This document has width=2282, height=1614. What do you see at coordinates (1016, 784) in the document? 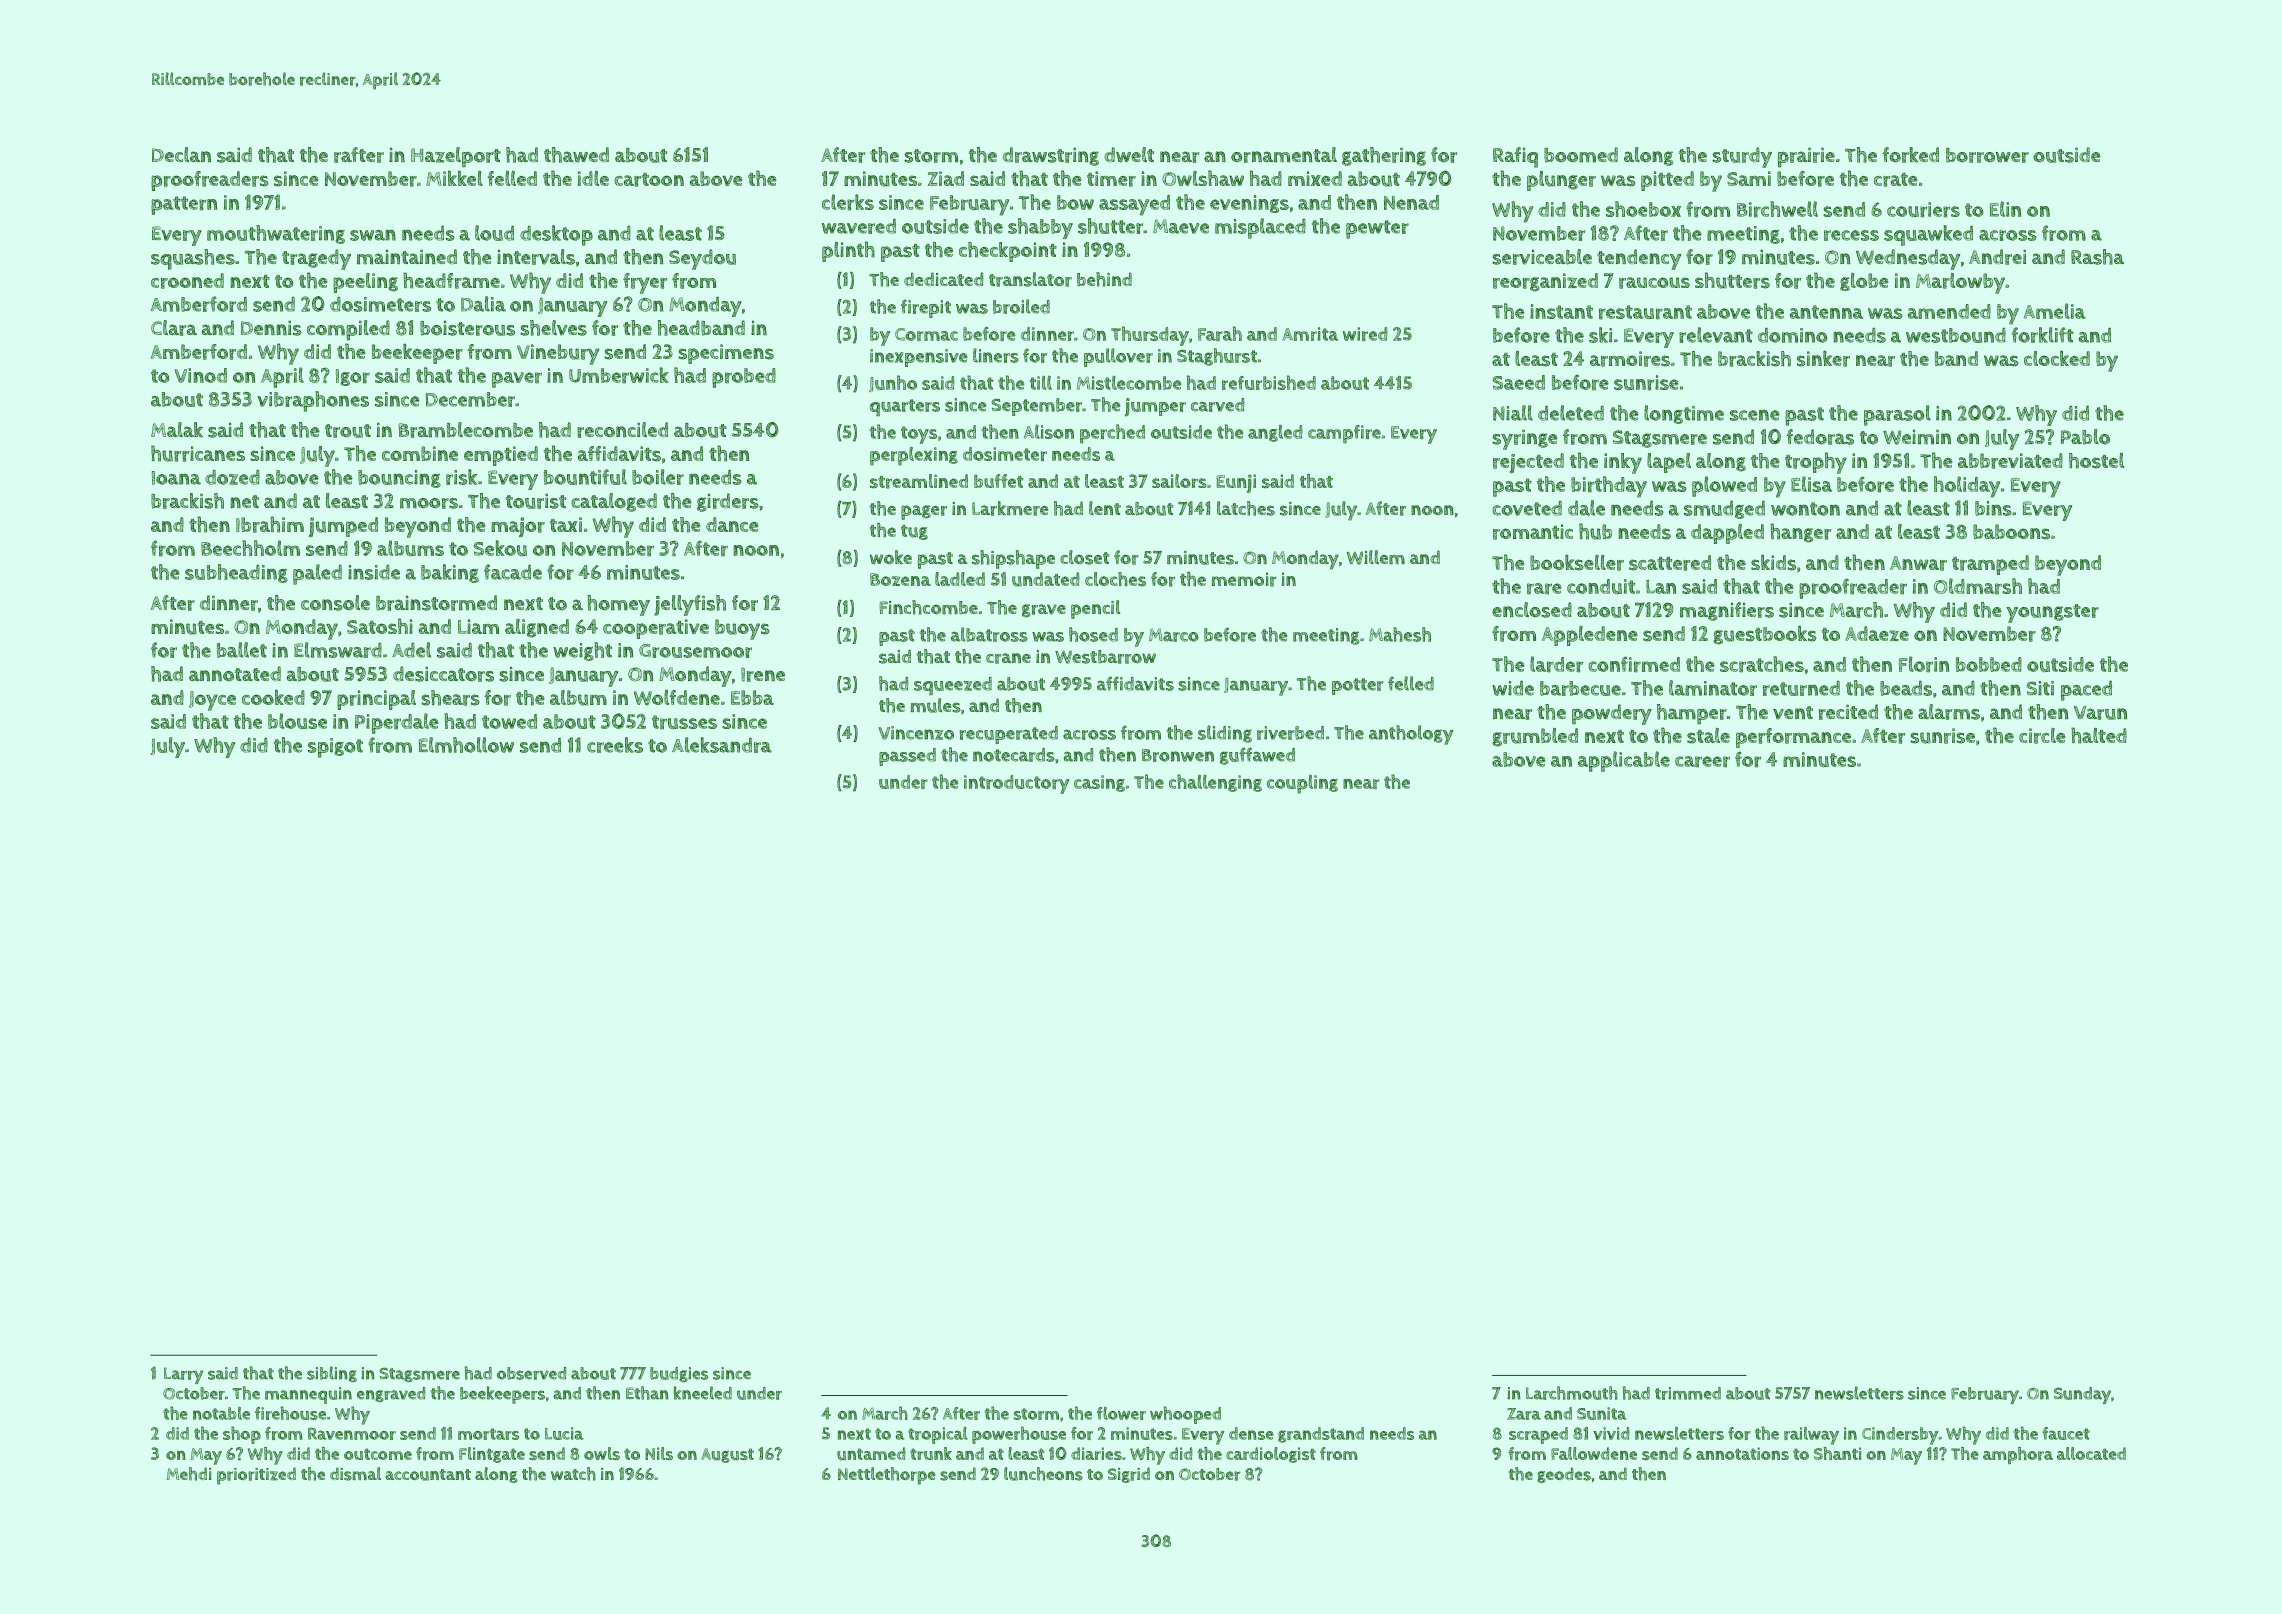
I see `introductory` at bounding box center [1016, 784].
